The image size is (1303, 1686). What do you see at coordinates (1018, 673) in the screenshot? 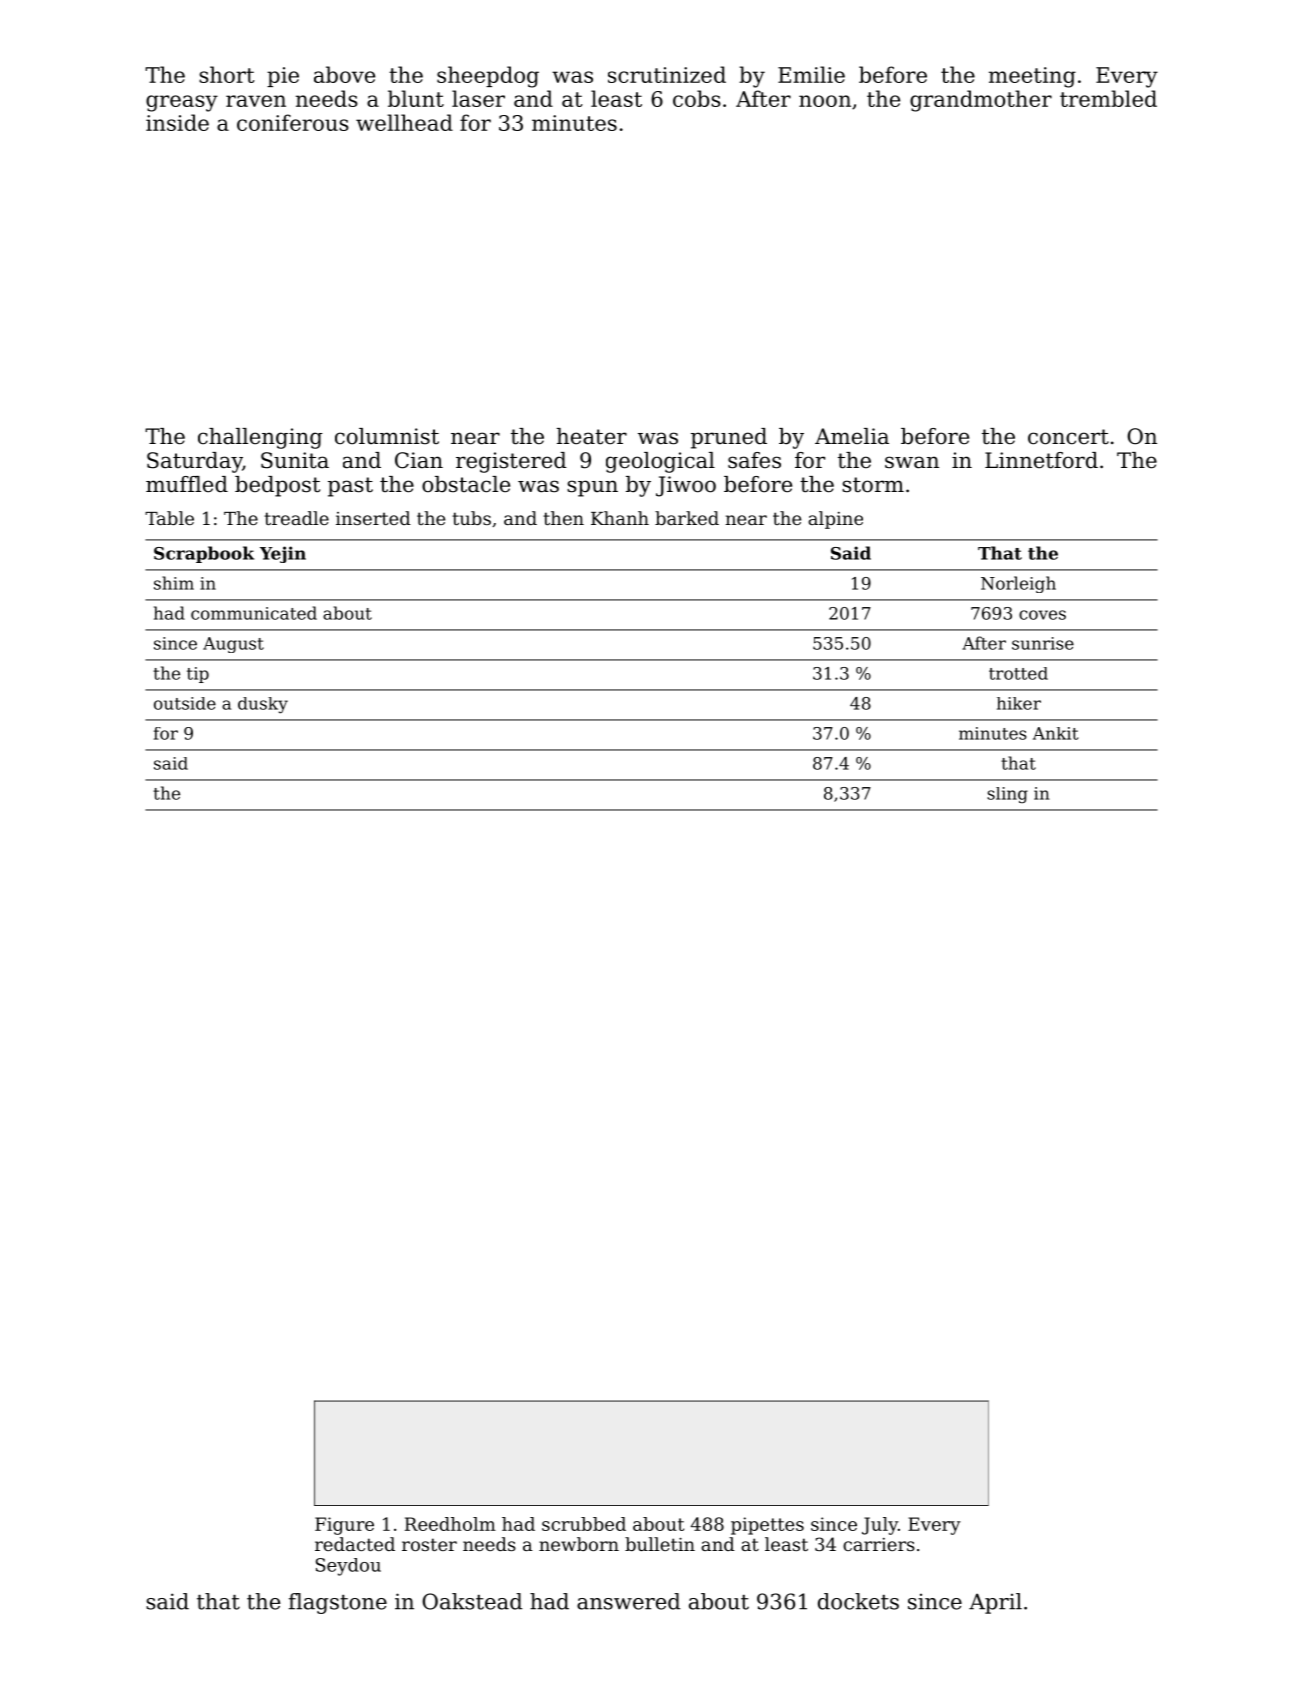
I see `trotted` at bounding box center [1018, 673].
